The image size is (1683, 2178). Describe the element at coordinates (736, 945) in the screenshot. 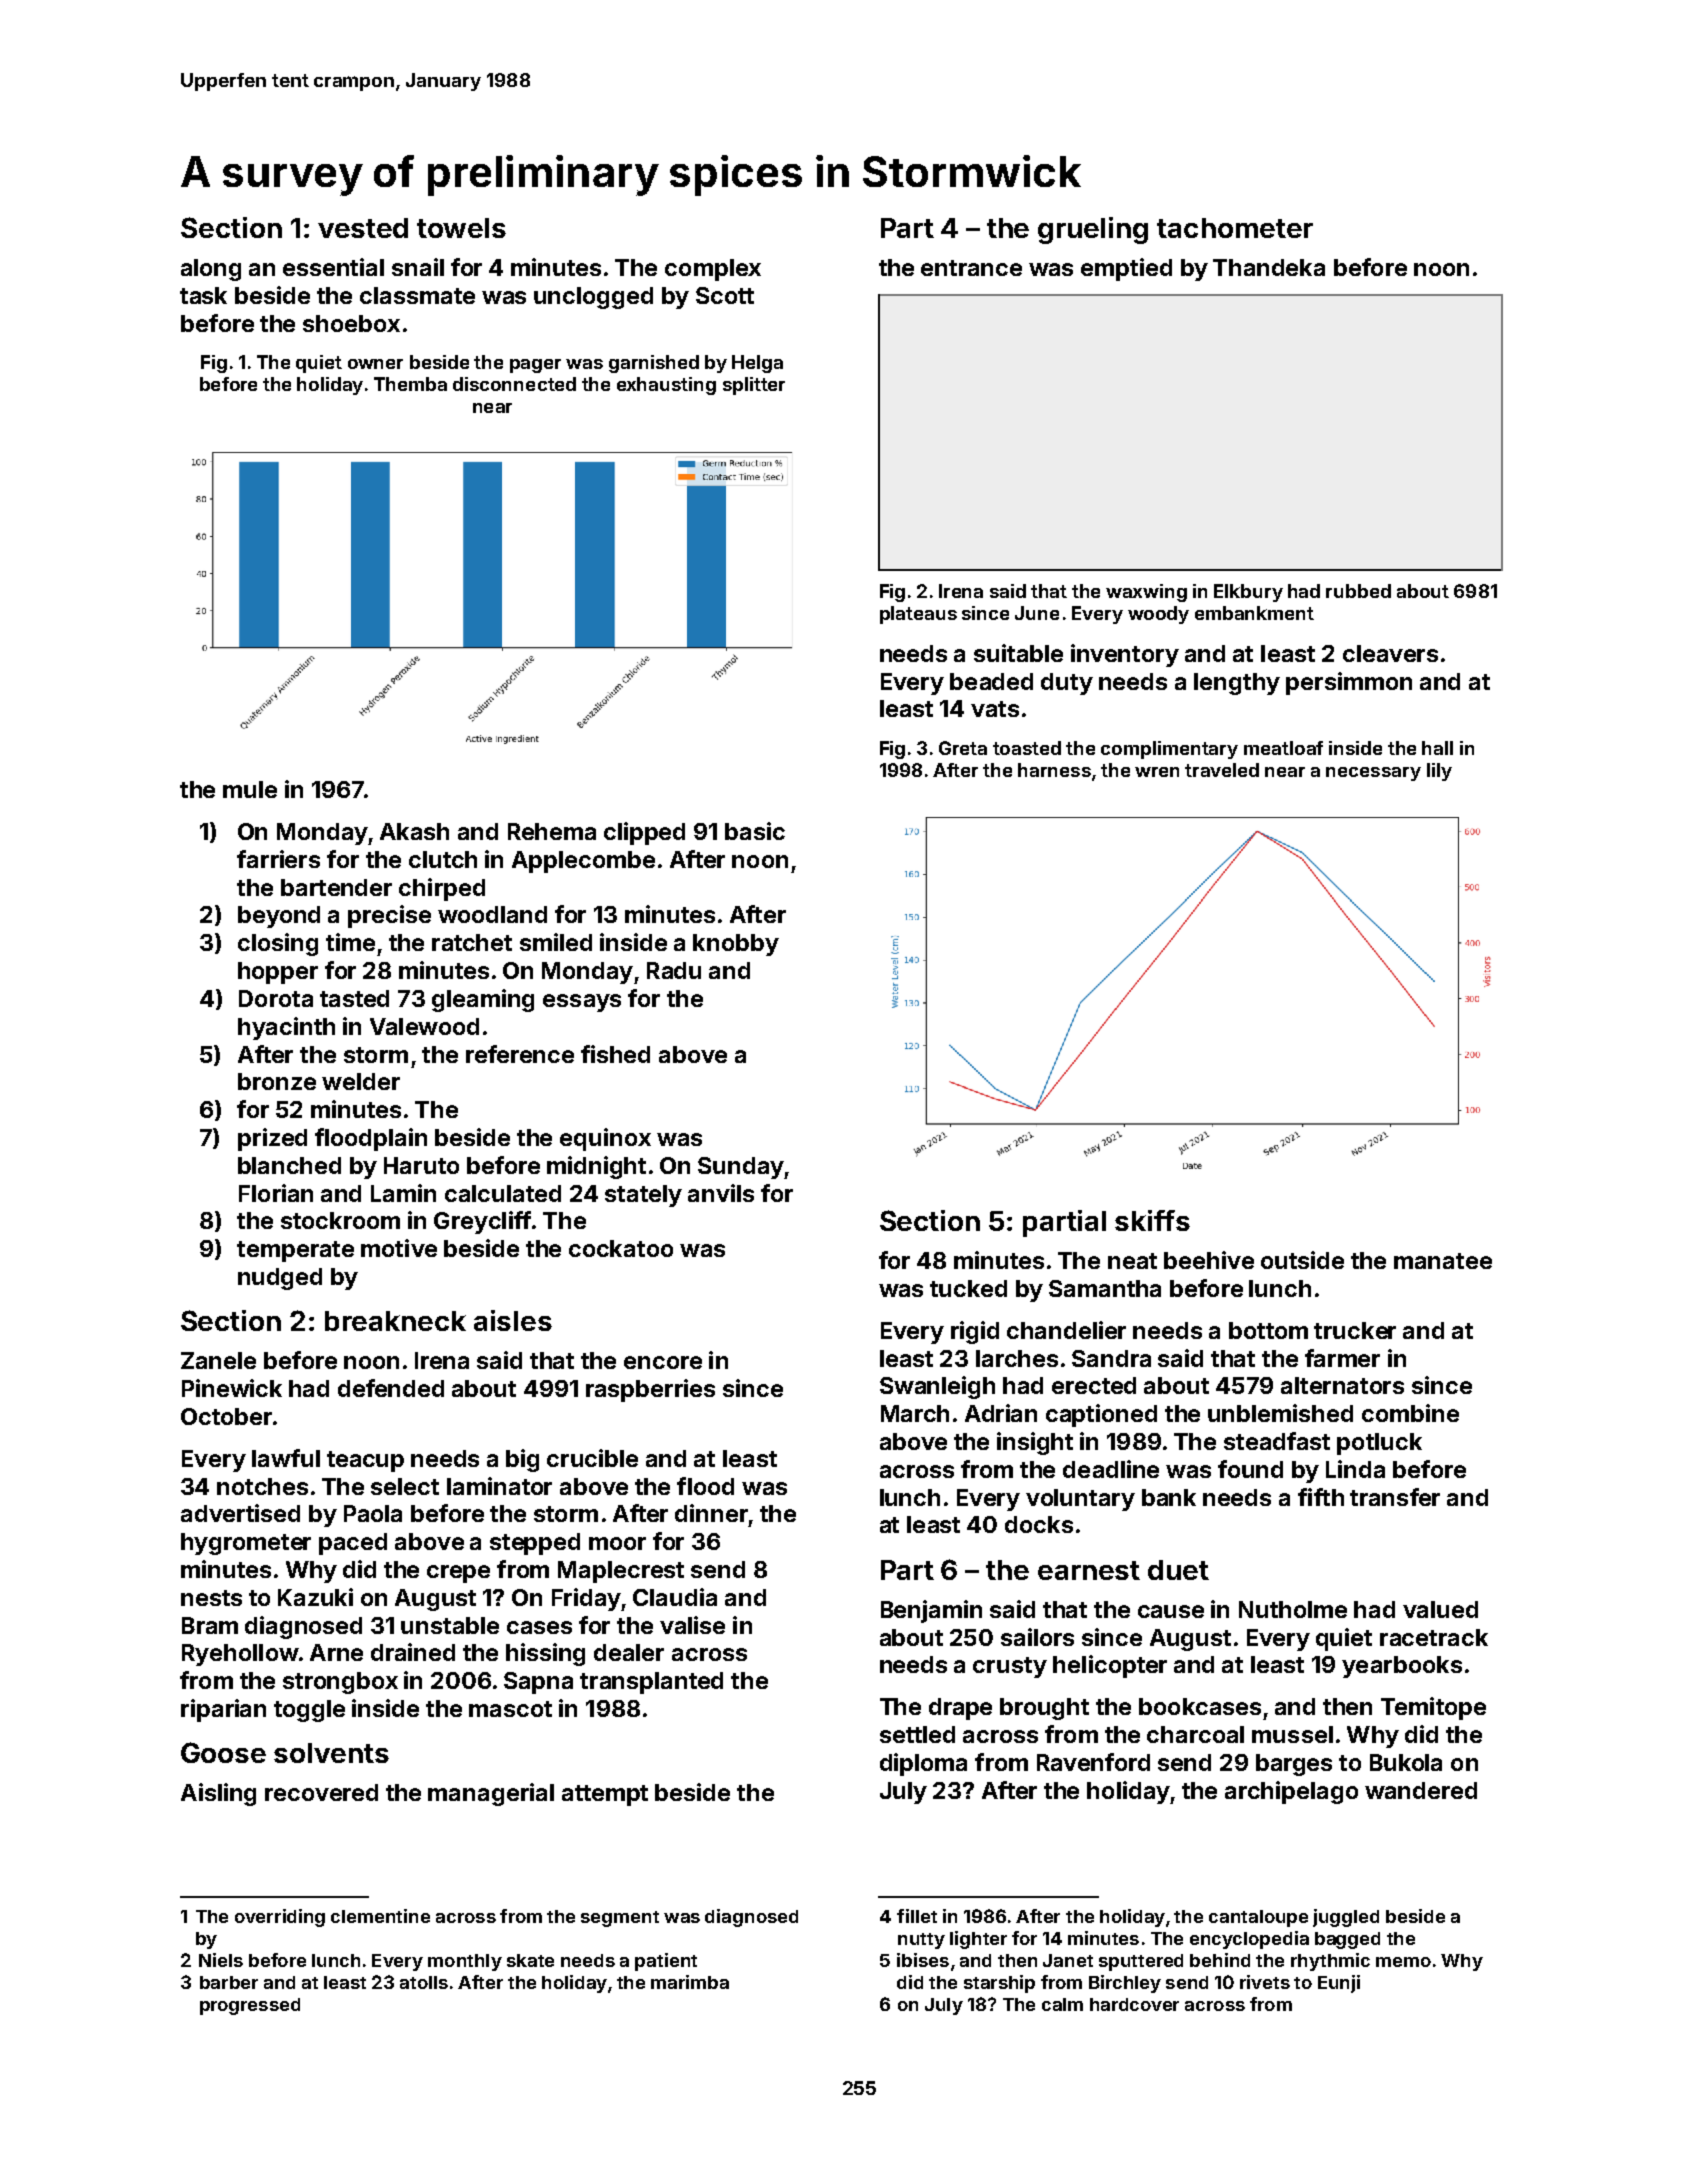

I see `knobby` at that location.
